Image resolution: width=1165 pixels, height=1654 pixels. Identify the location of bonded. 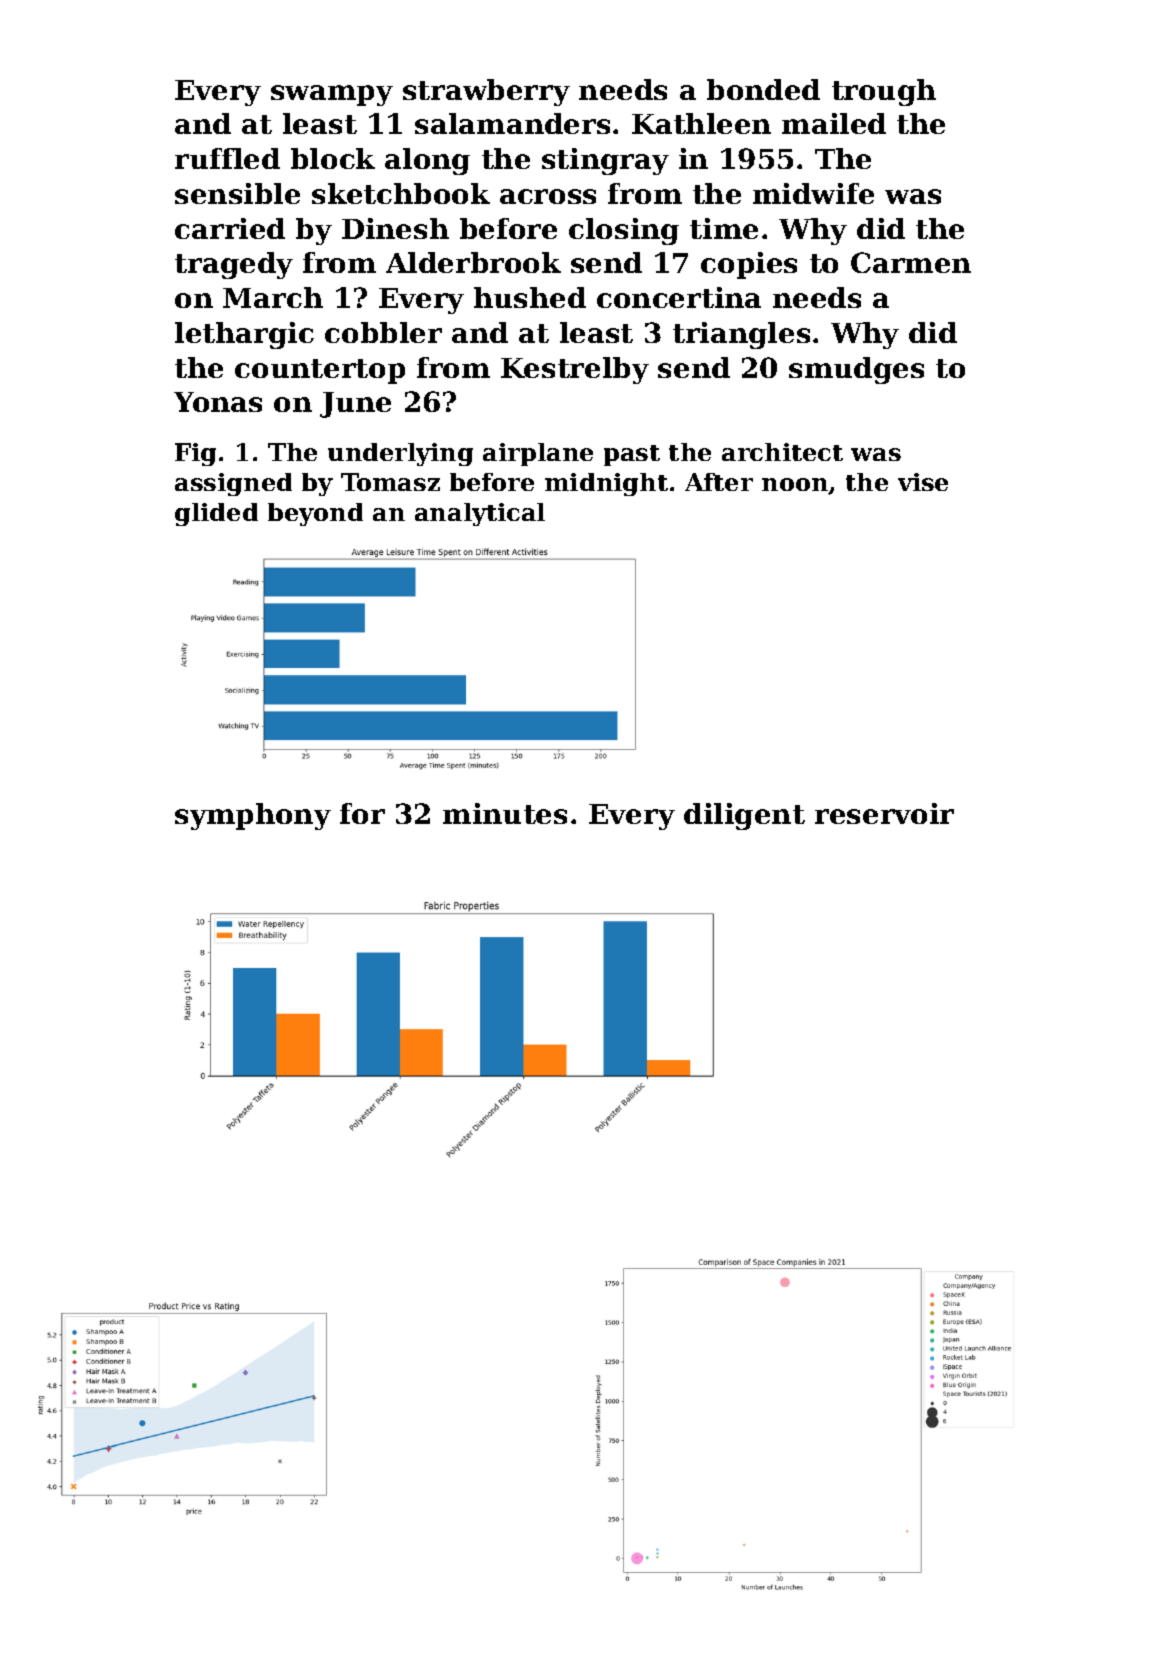
(763, 89).
